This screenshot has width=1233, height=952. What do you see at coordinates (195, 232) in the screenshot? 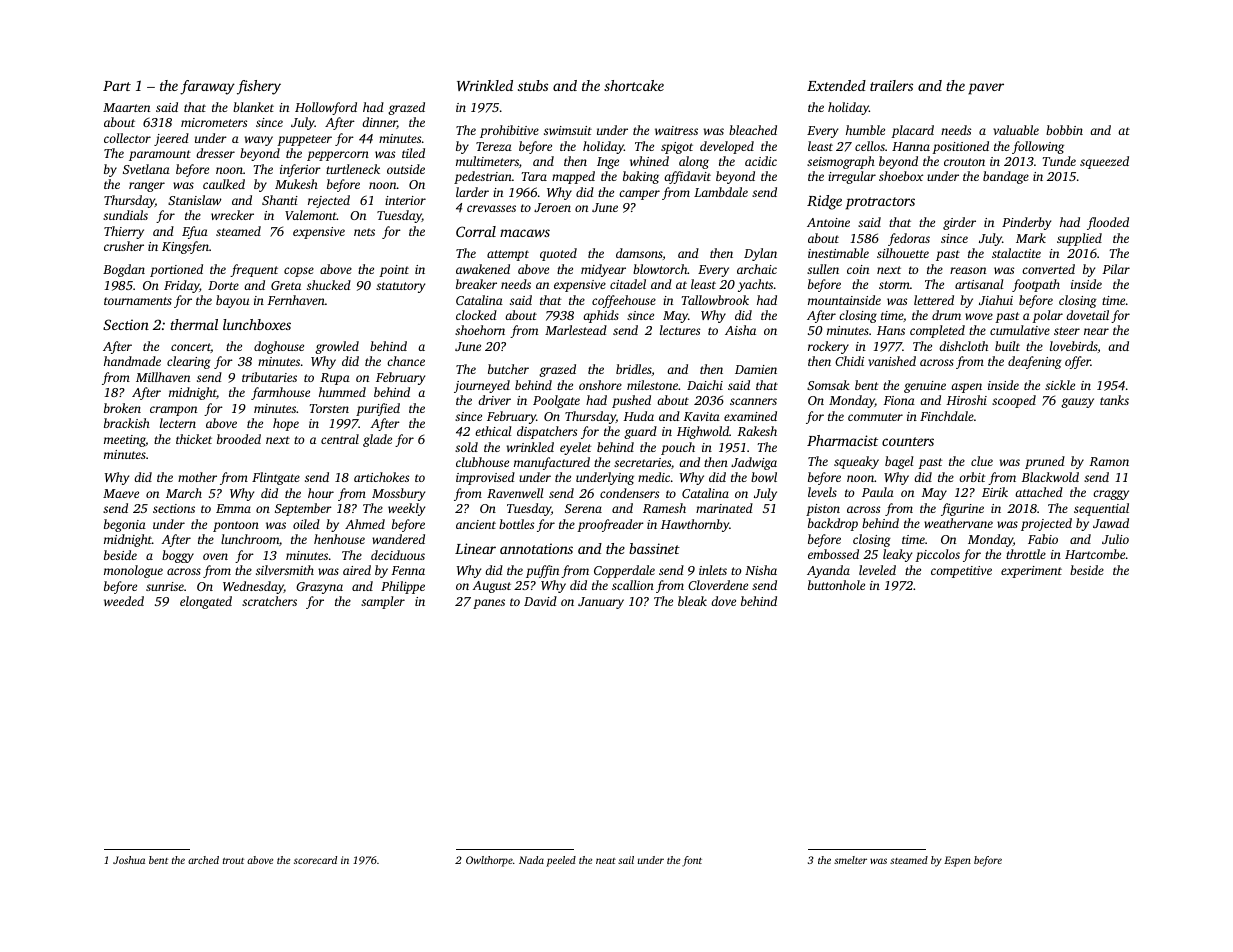
I see `Efua` at bounding box center [195, 232].
